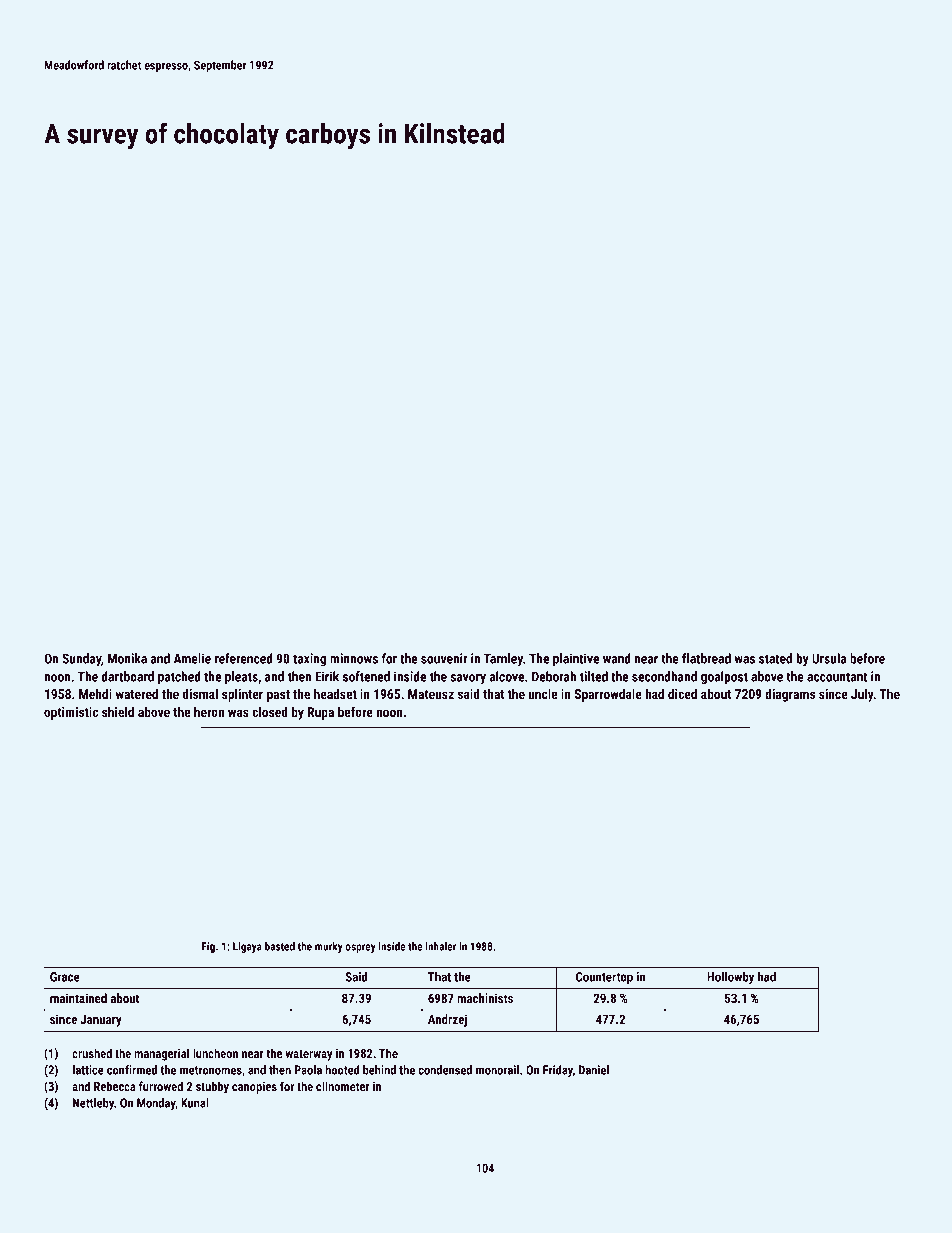 This screenshot has width=952, height=1233. Describe the element at coordinates (706, 658) in the screenshot. I see `flatbread` at that location.
